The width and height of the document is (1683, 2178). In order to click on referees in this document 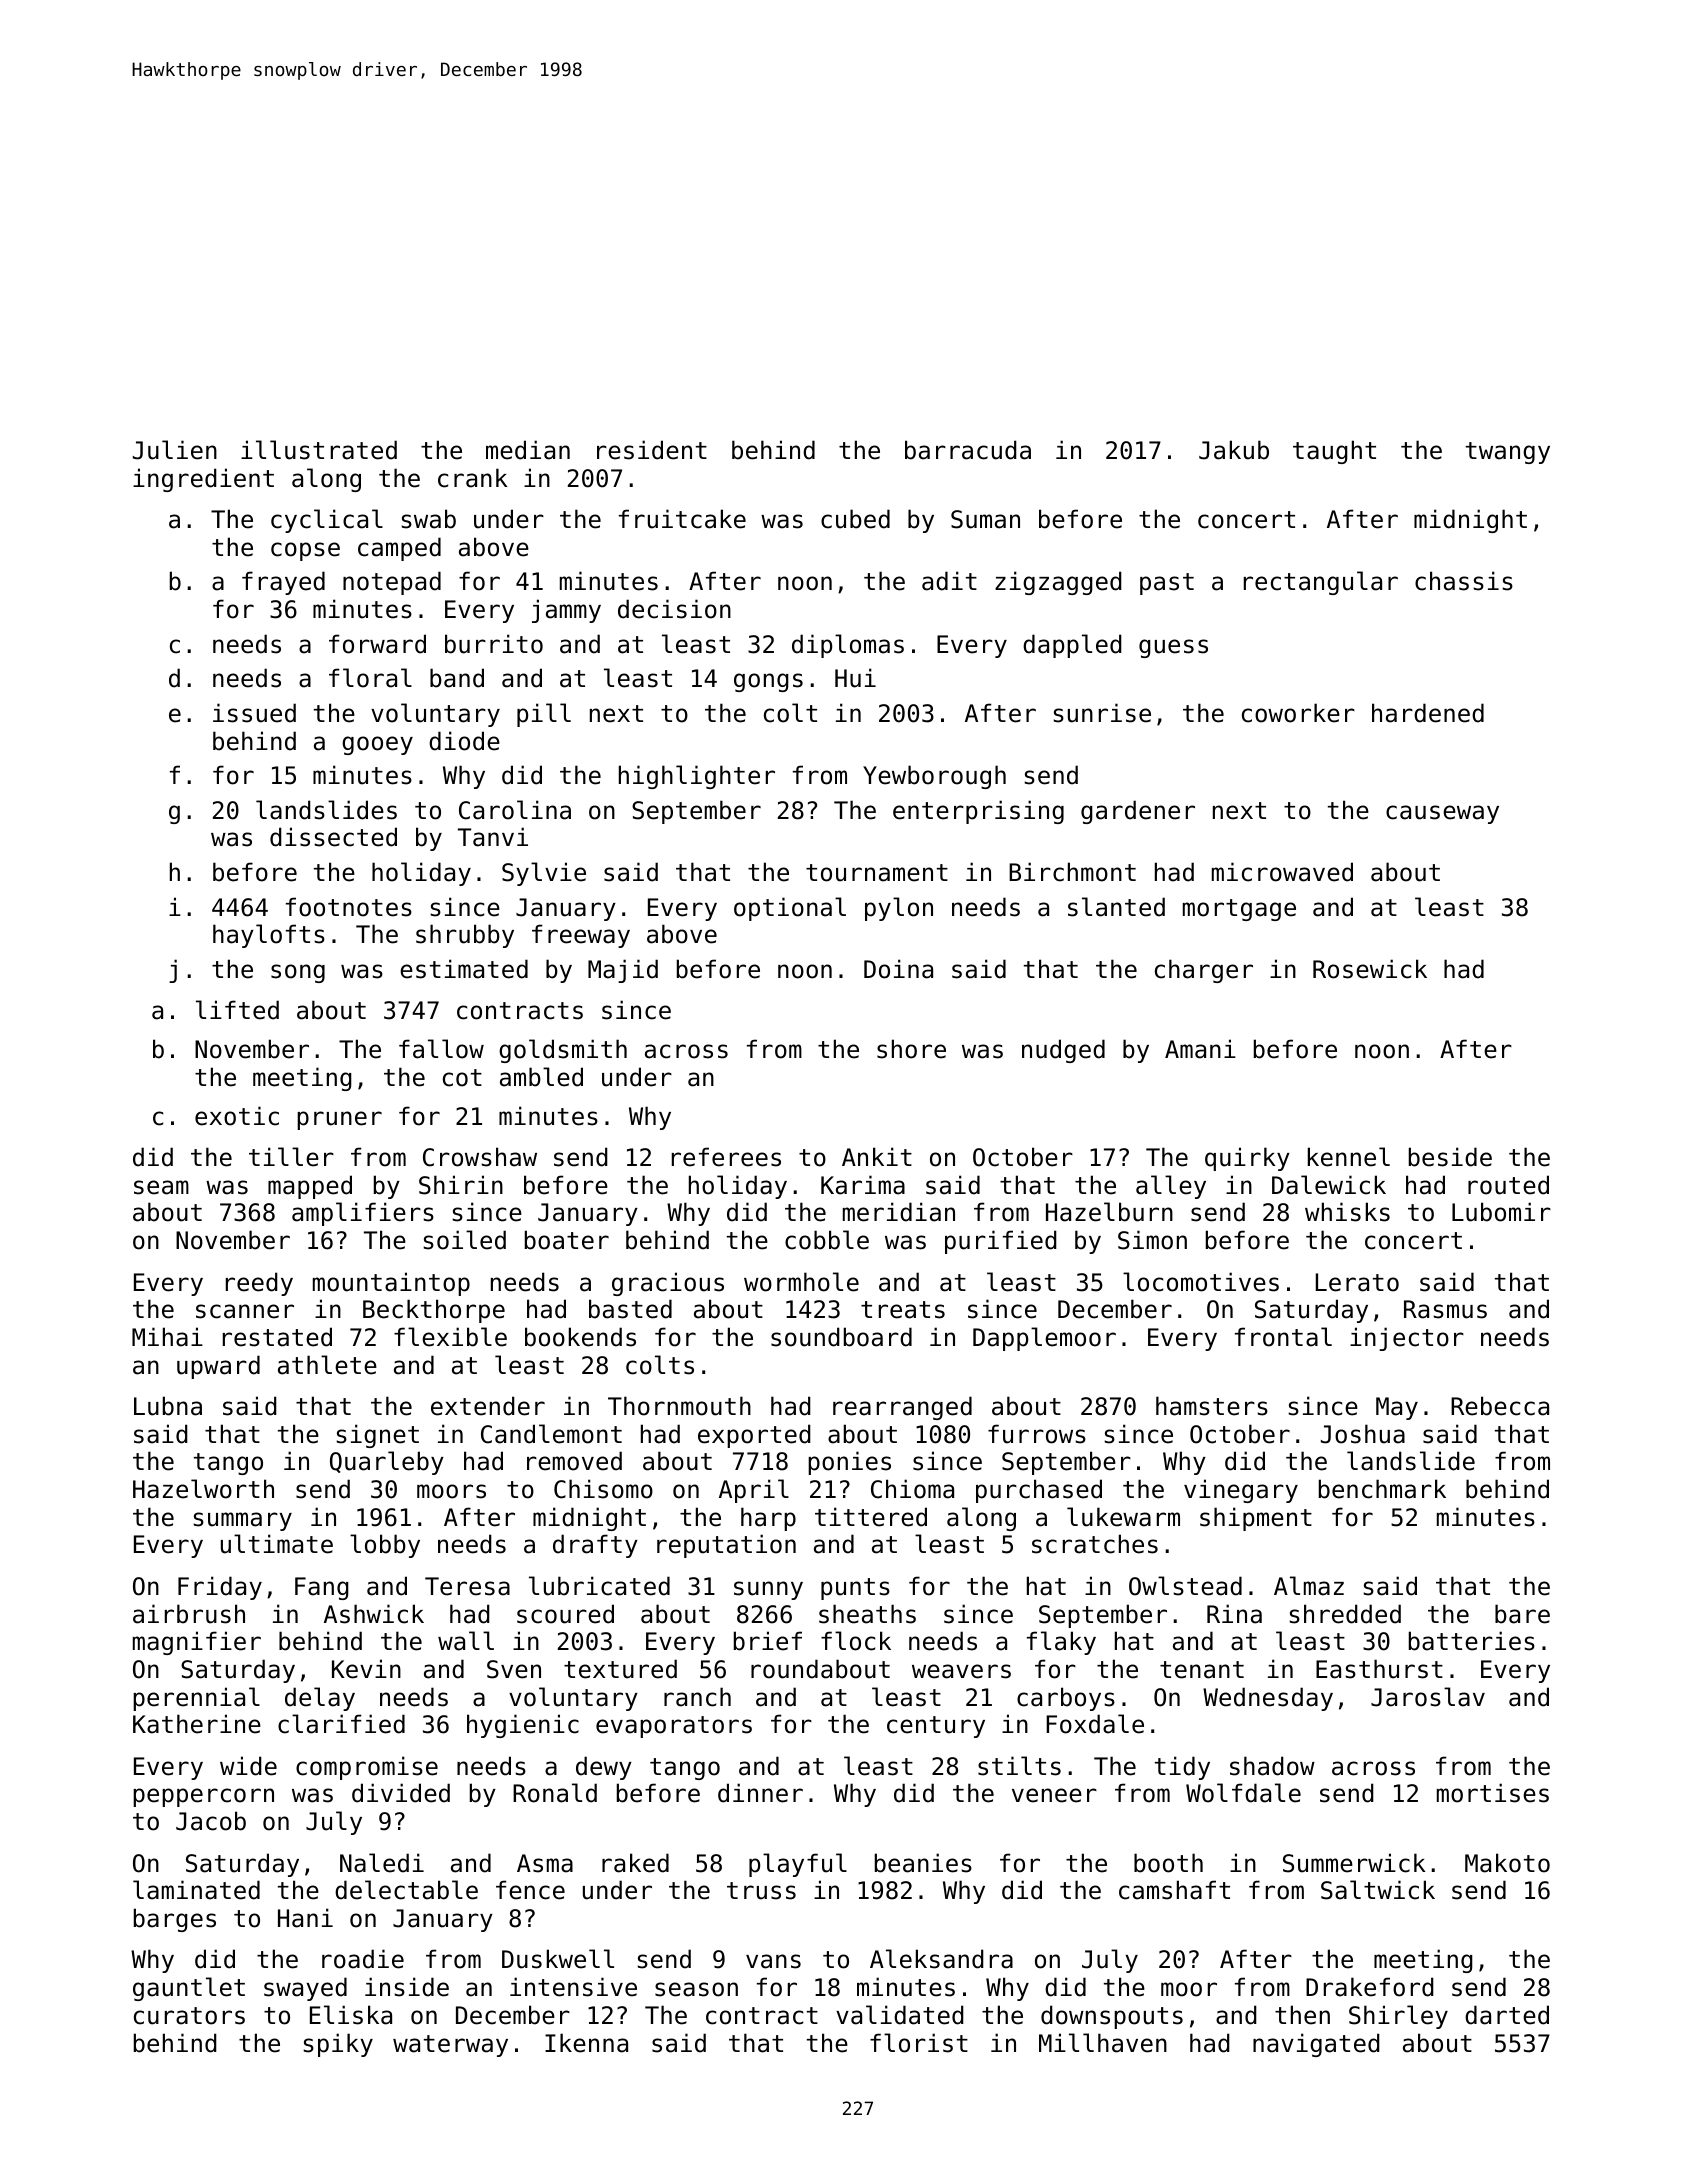, I will do `click(726, 1157)`.
